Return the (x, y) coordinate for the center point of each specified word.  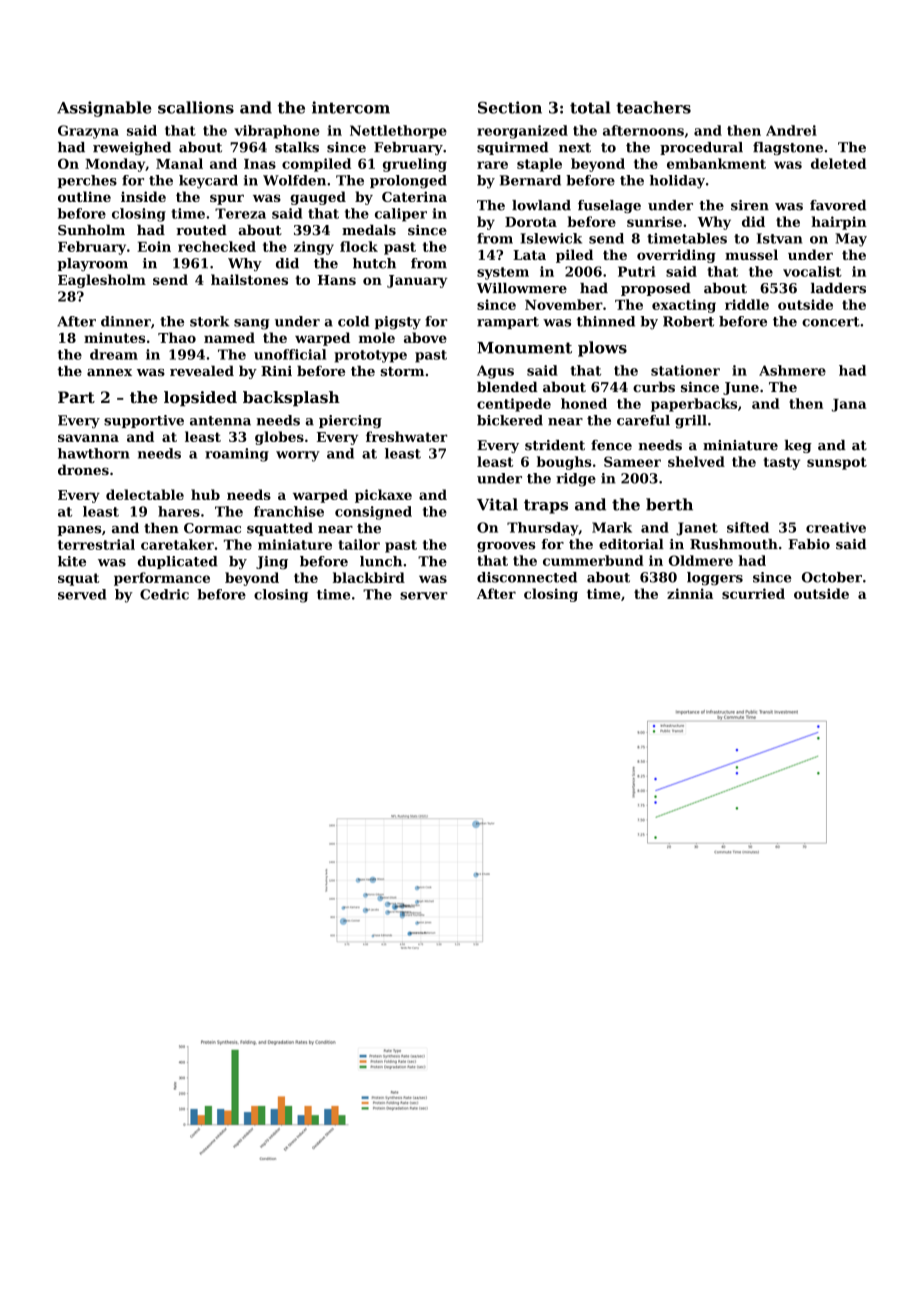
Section (510, 107)
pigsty (398, 323)
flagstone (788, 148)
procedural (701, 148)
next (575, 148)
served (82, 594)
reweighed (132, 148)
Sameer (632, 461)
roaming (237, 455)
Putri (637, 271)
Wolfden (294, 180)
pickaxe (383, 496)
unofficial (290, 354)
